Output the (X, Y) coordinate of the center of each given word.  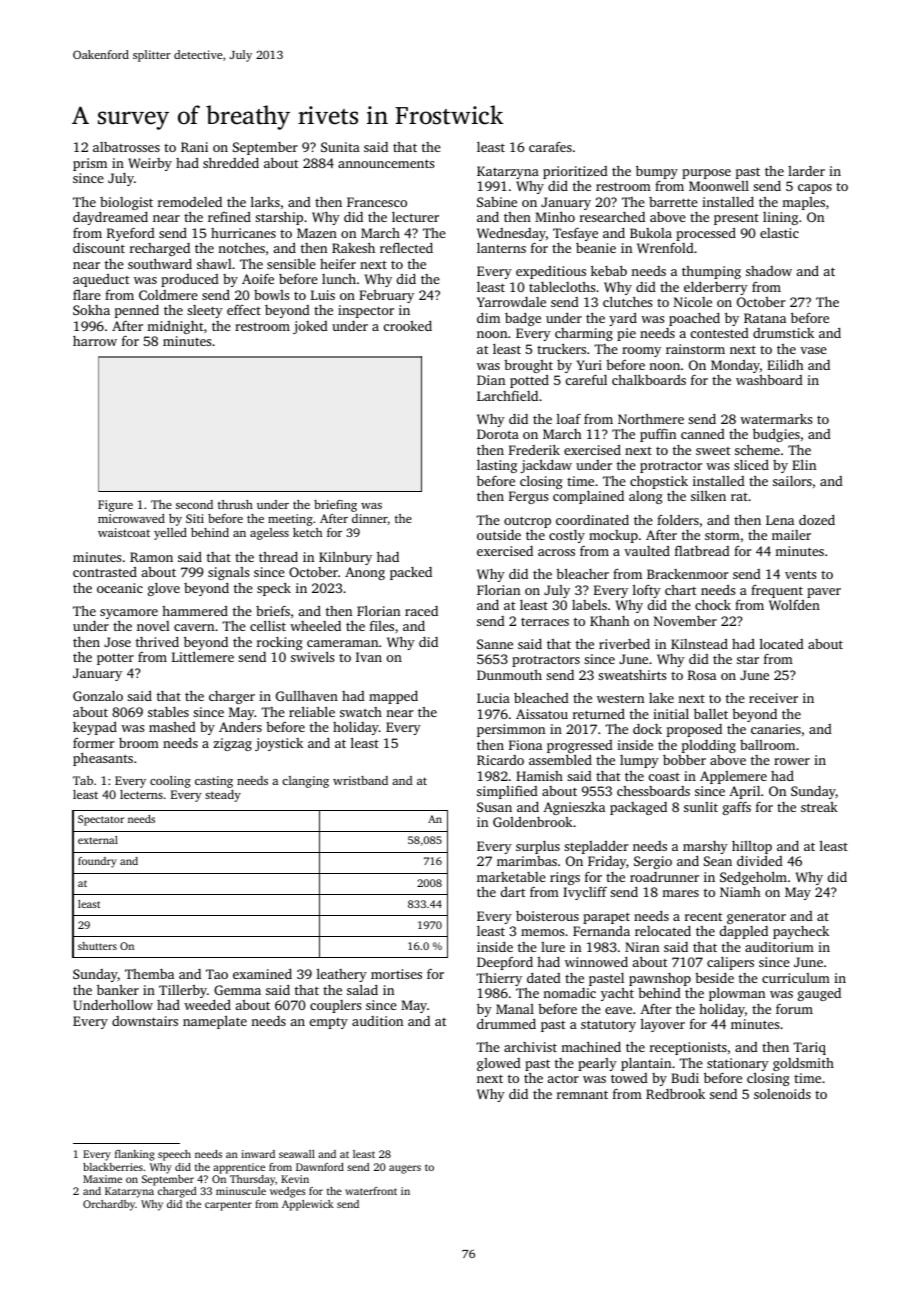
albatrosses (126, 147)
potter (115, 659)
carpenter (228, 1206)
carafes (550, 147)
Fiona (525, 745)
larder (806, 171)
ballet (711, 713)
